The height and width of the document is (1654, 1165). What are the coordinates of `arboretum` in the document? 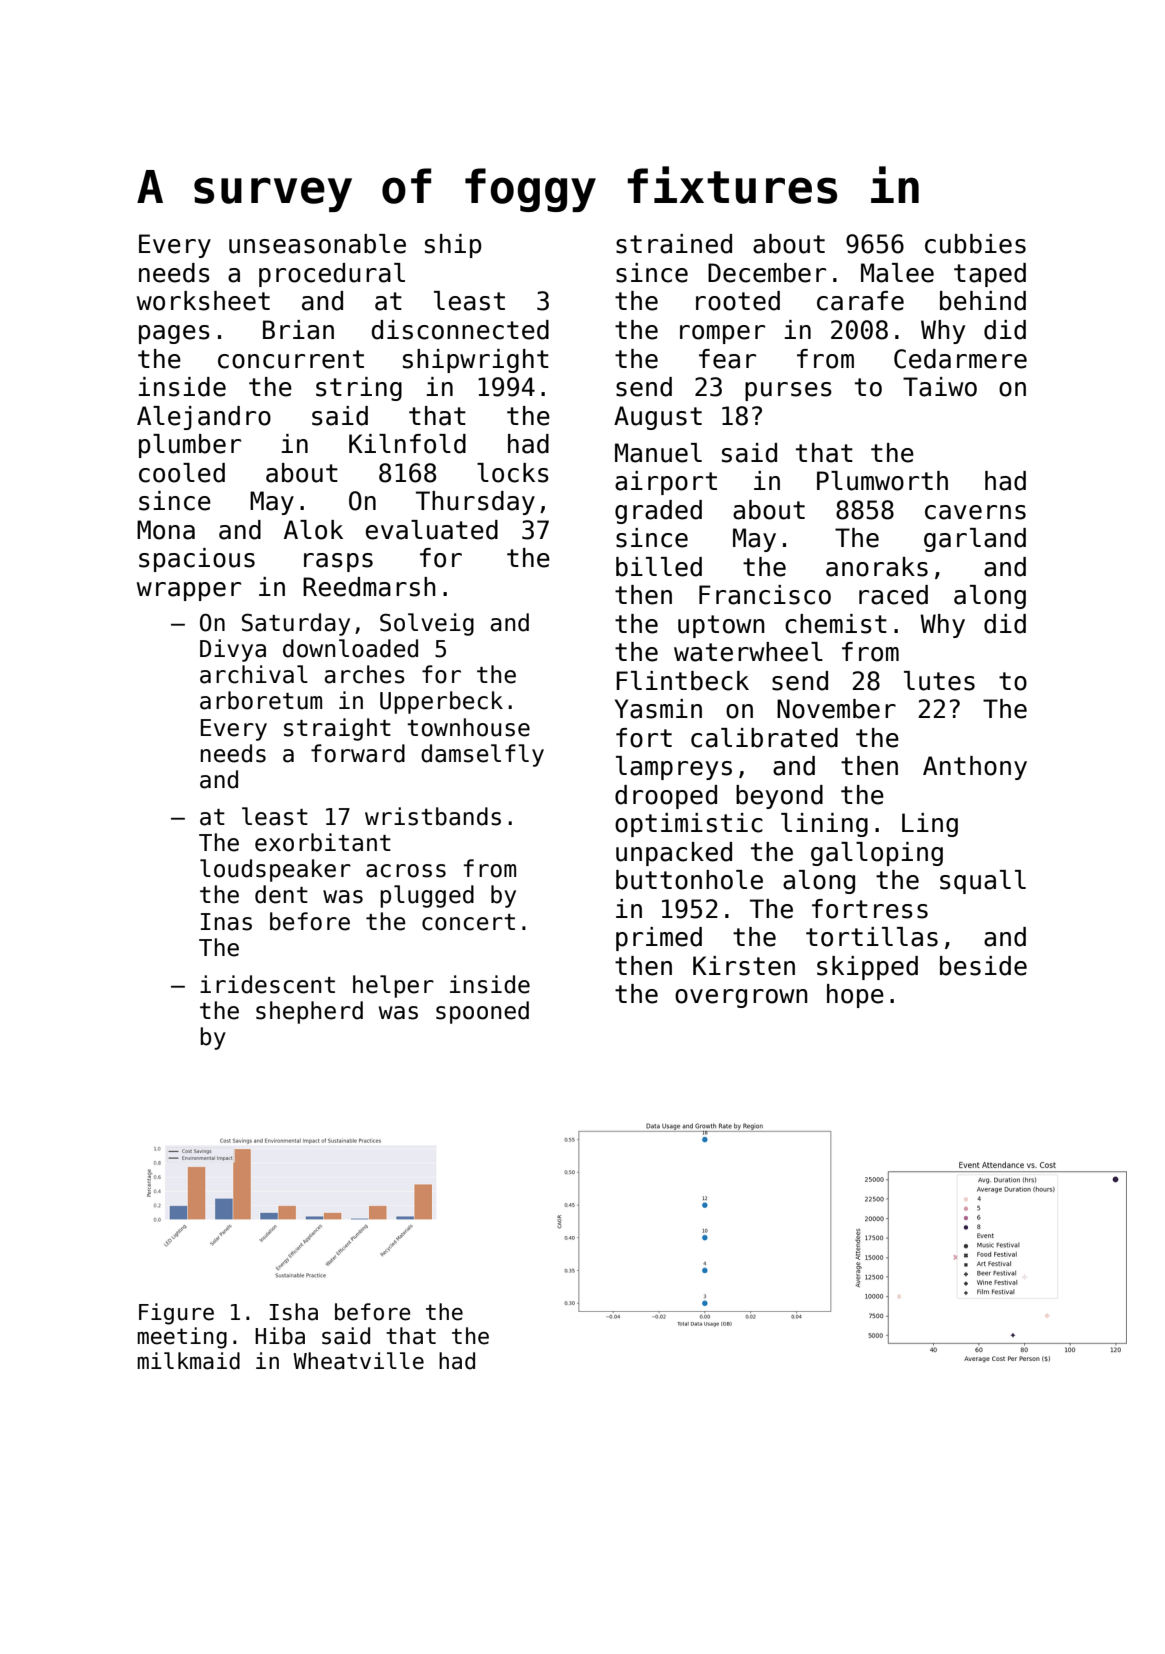 It's located at (261, 700).
